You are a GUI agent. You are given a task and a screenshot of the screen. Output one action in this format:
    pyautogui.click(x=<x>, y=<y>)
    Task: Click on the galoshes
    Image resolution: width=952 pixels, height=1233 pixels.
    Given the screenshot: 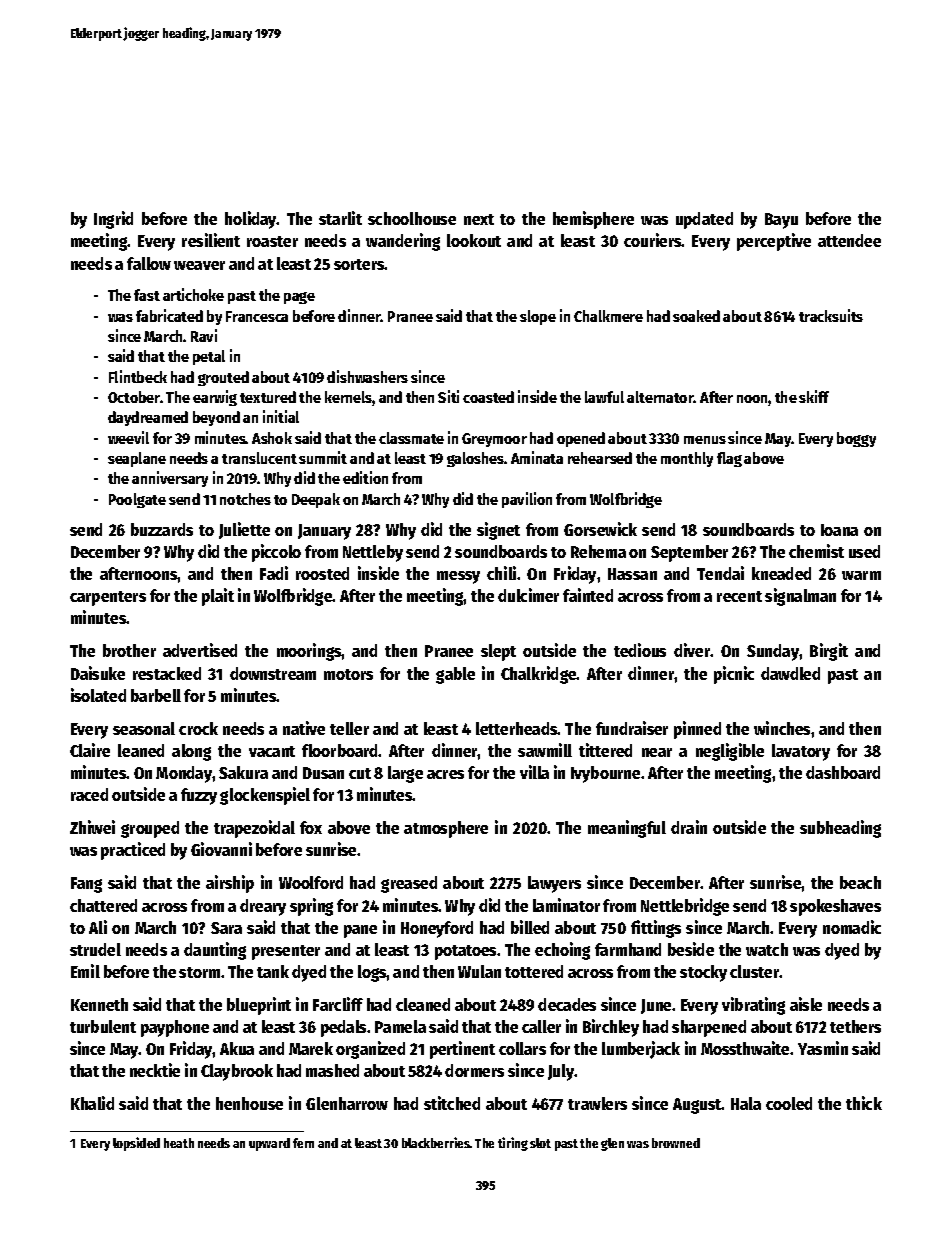 What is the action you would take?
    pyautogui.click(x=476, y=459)
